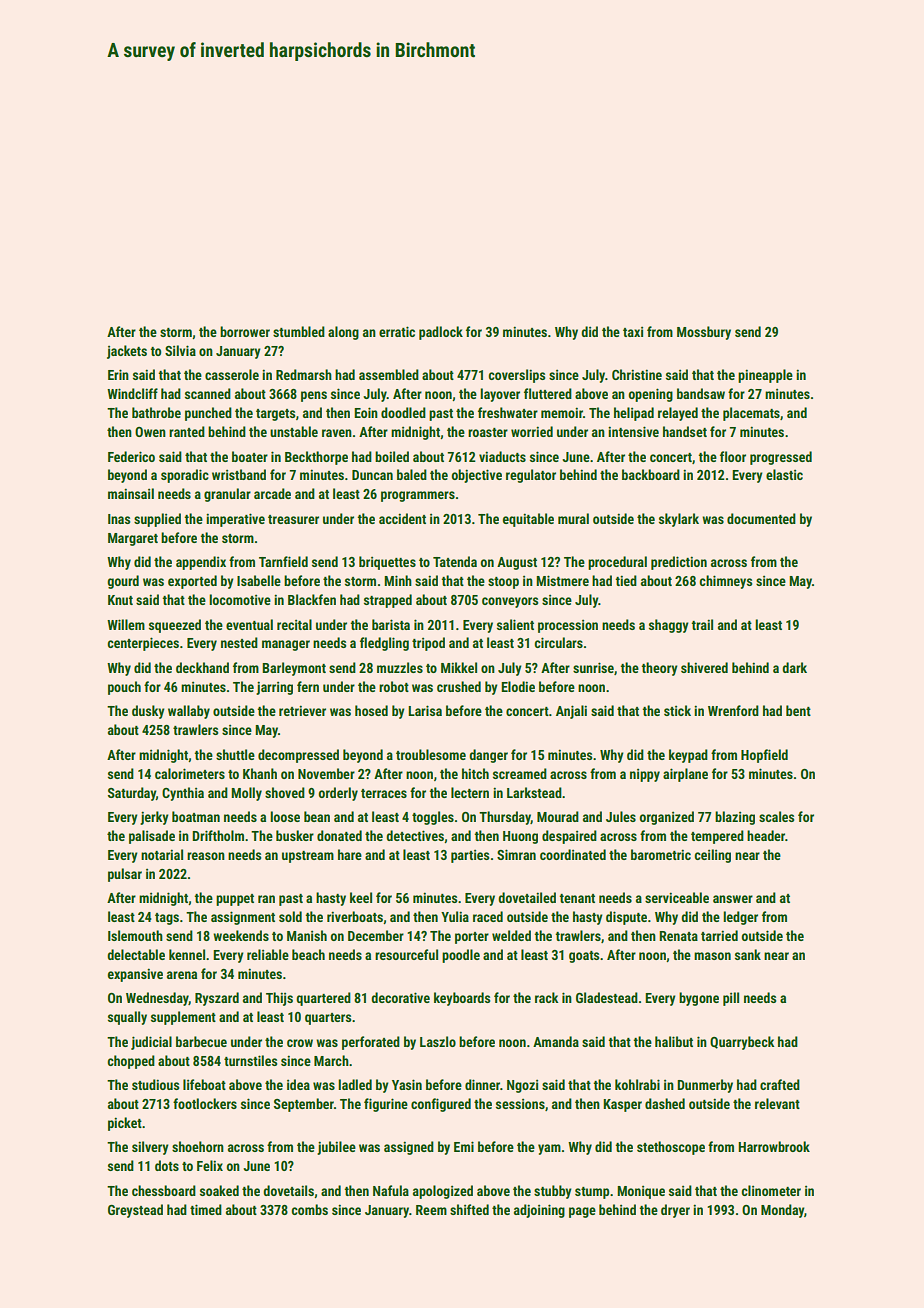 The width and height of the image is (924, 1308). I want to click on roaster, so click(488, 432).
